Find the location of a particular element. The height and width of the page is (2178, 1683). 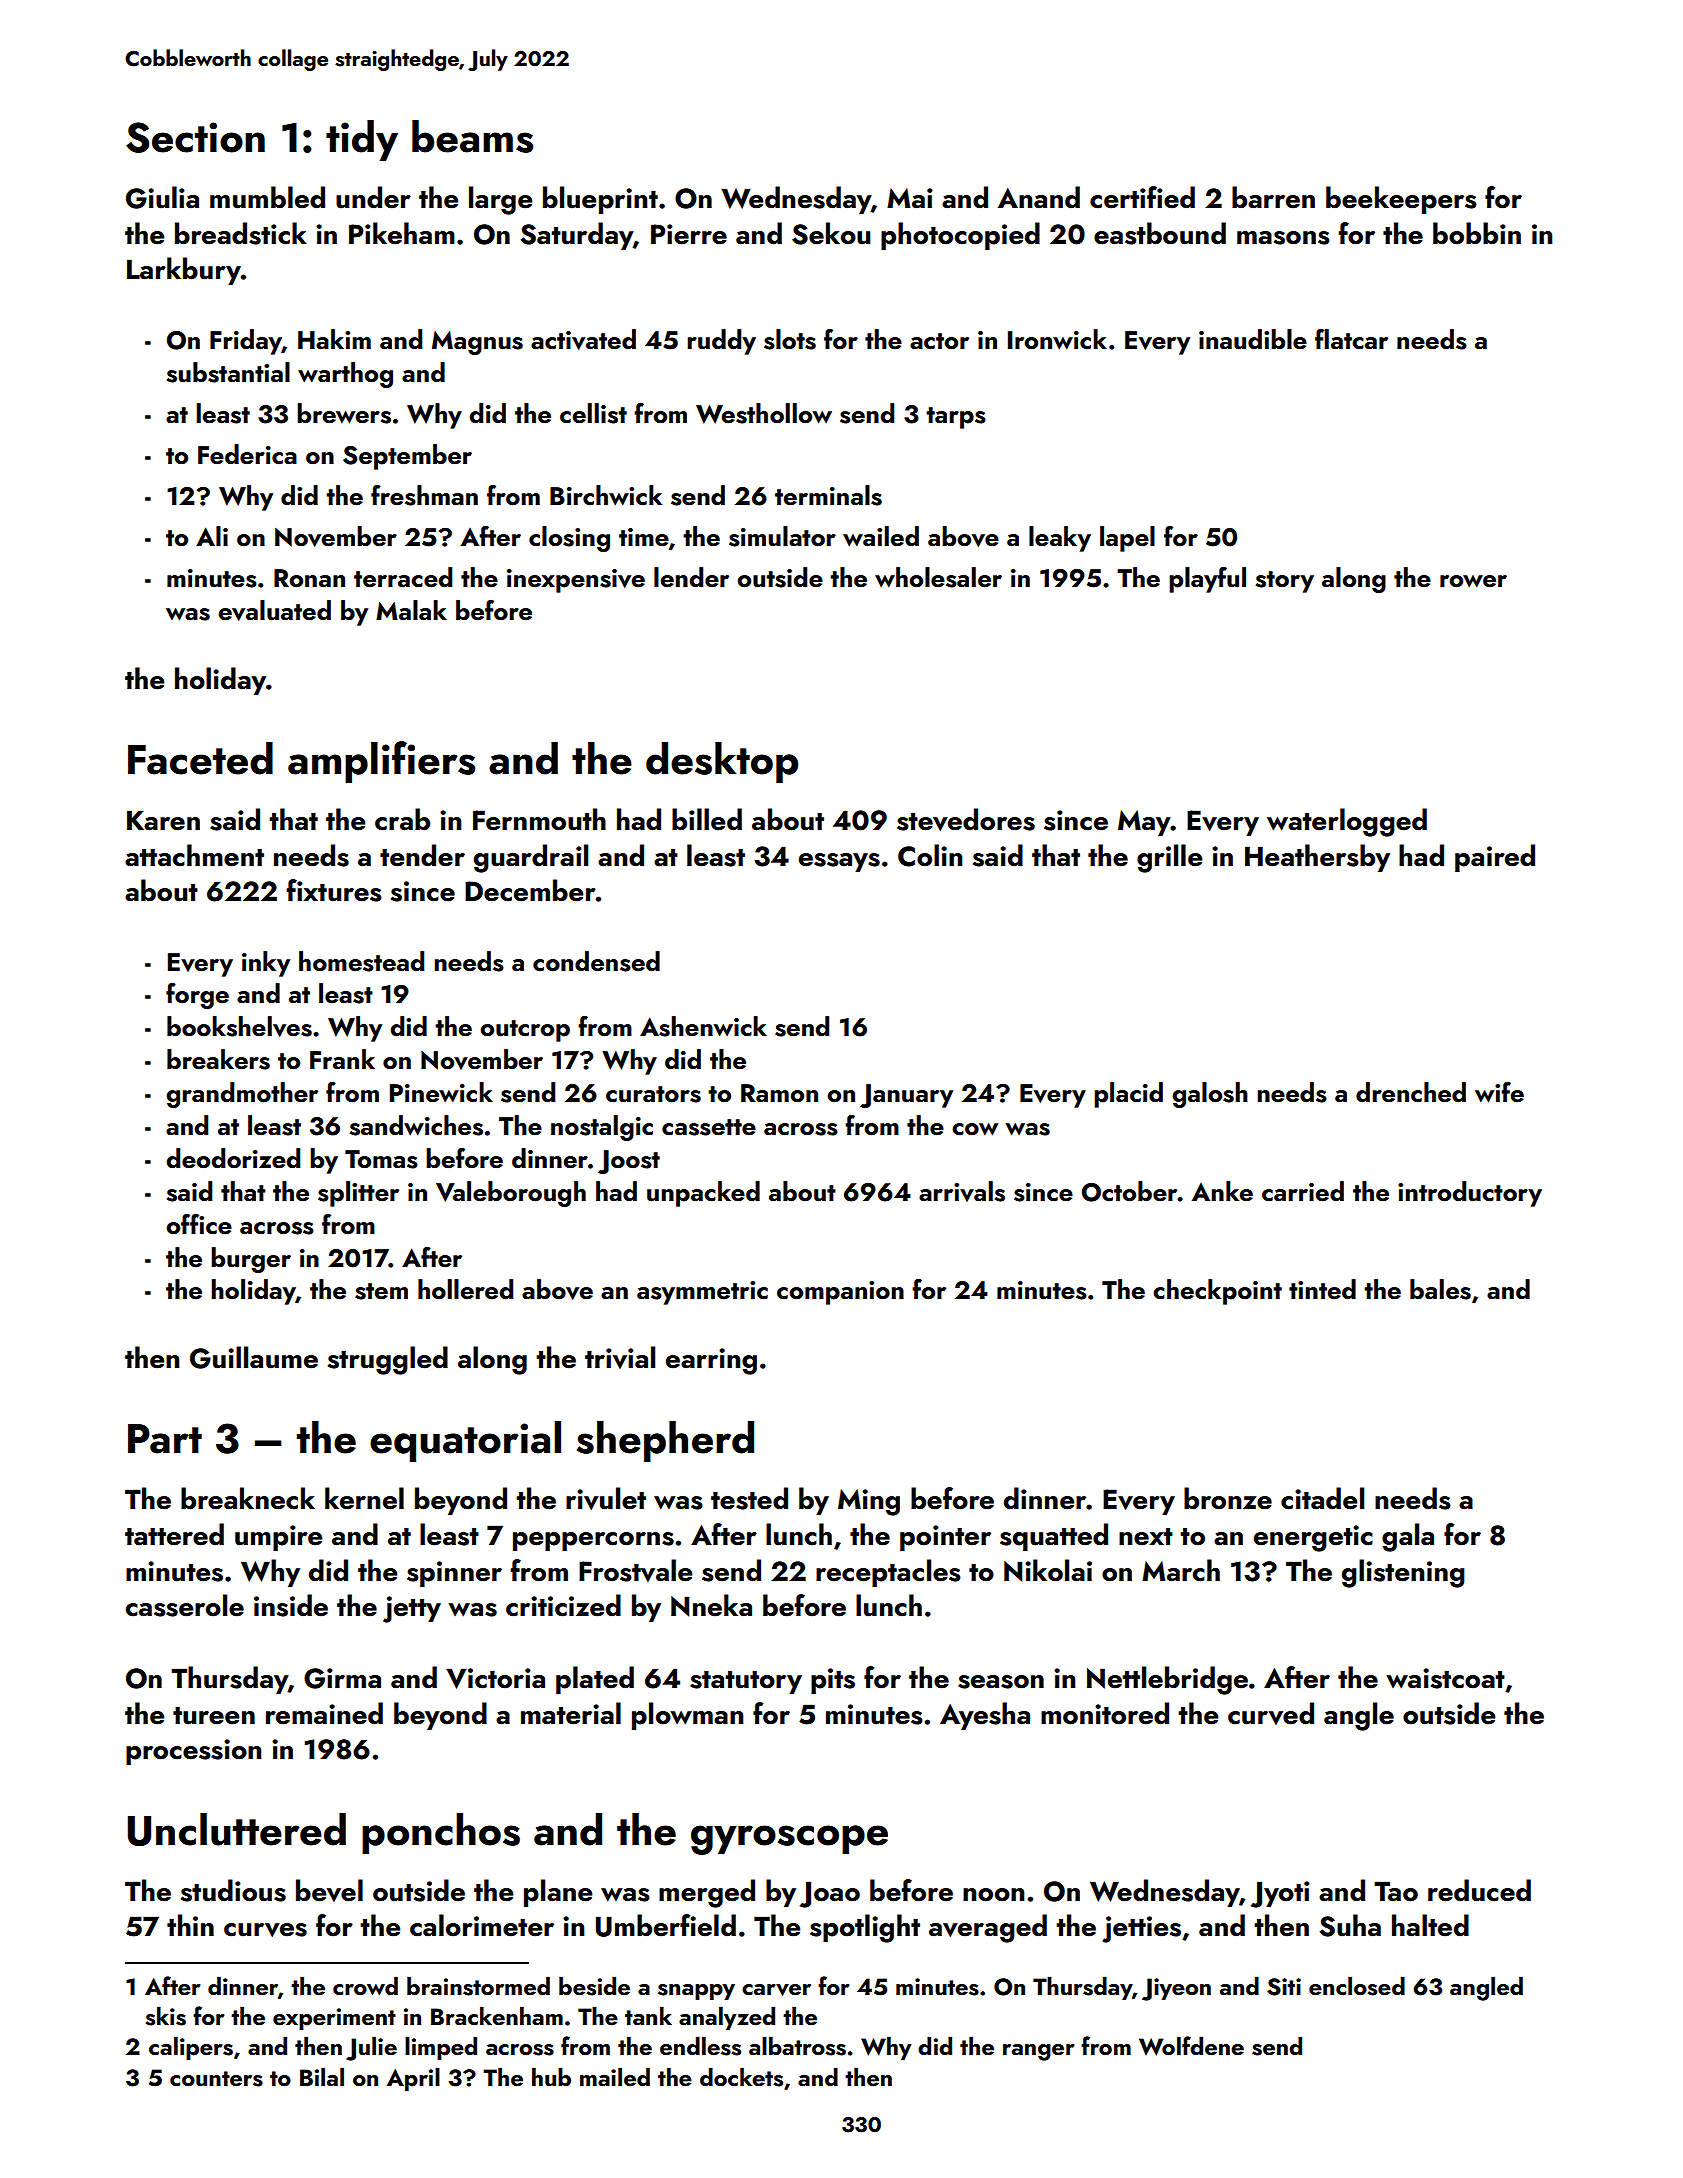

tested is located at coordinates (749, 1498).
